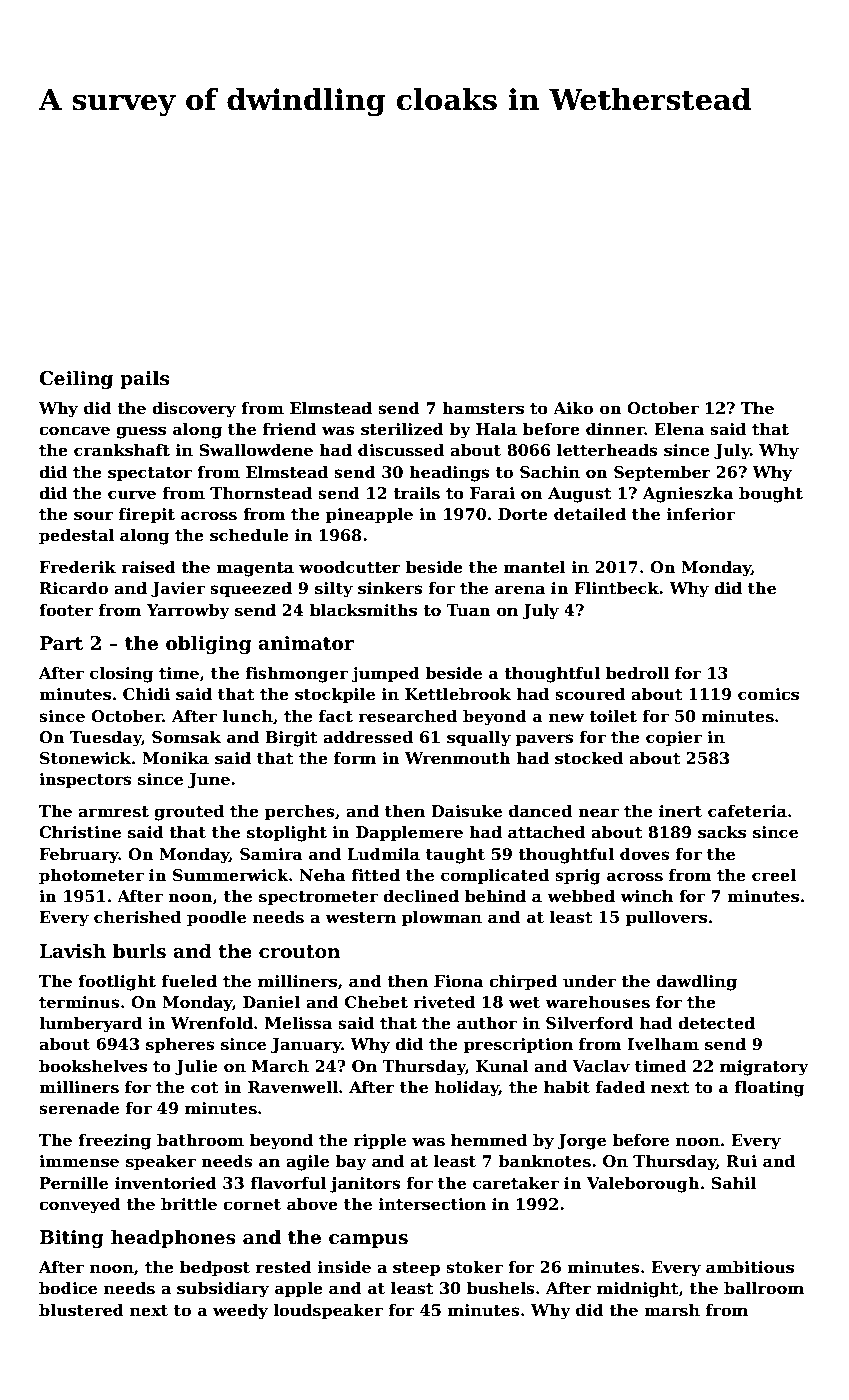 Image resolution: width=849 pixels, height=1400 pixels. What do you see at coordinates (483, 408) in the screenshot?
I see `hamsters` at bounding box center [483, 408].
